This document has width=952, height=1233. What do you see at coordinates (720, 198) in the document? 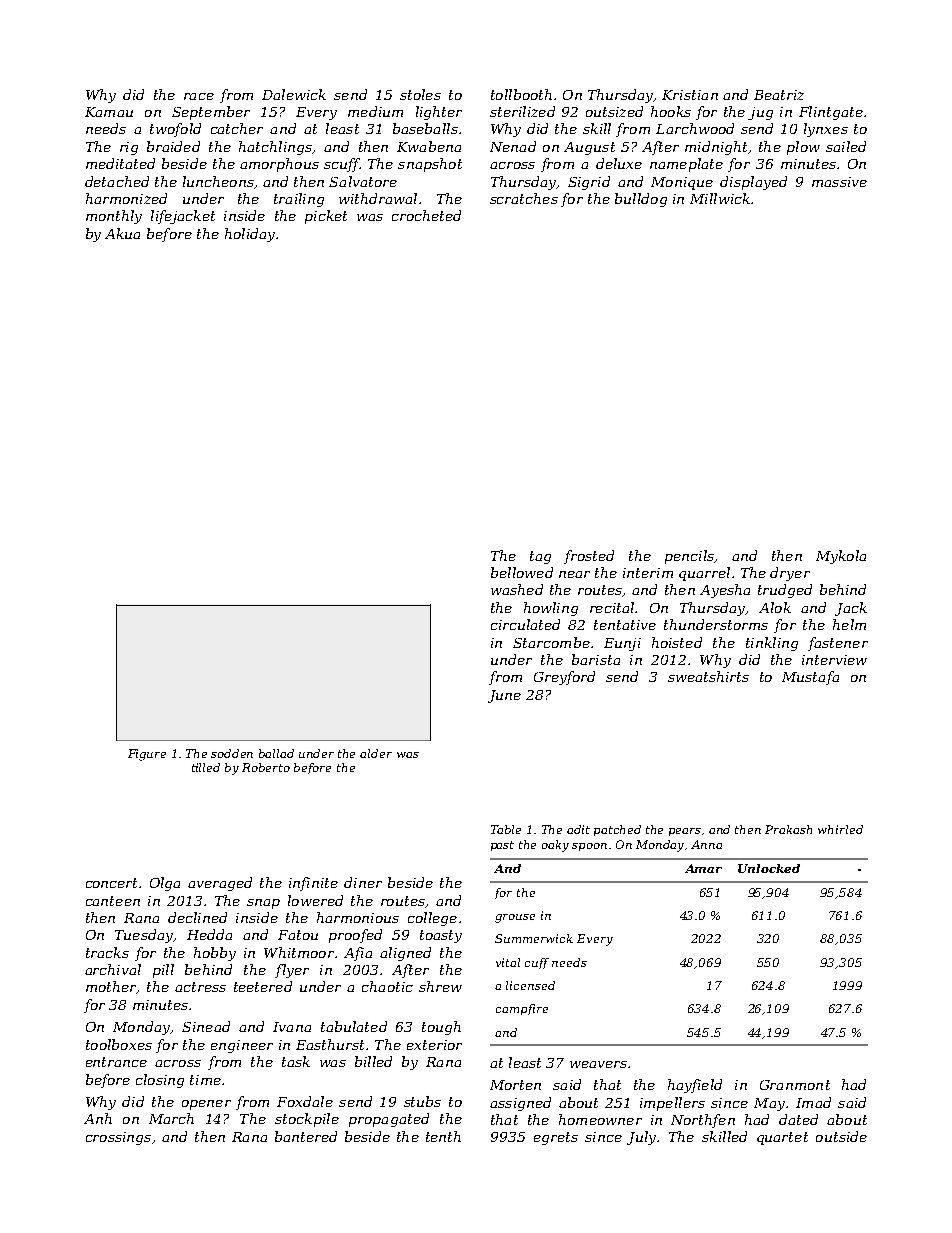
I see `Millwick` at bounding box center [720, 198].
